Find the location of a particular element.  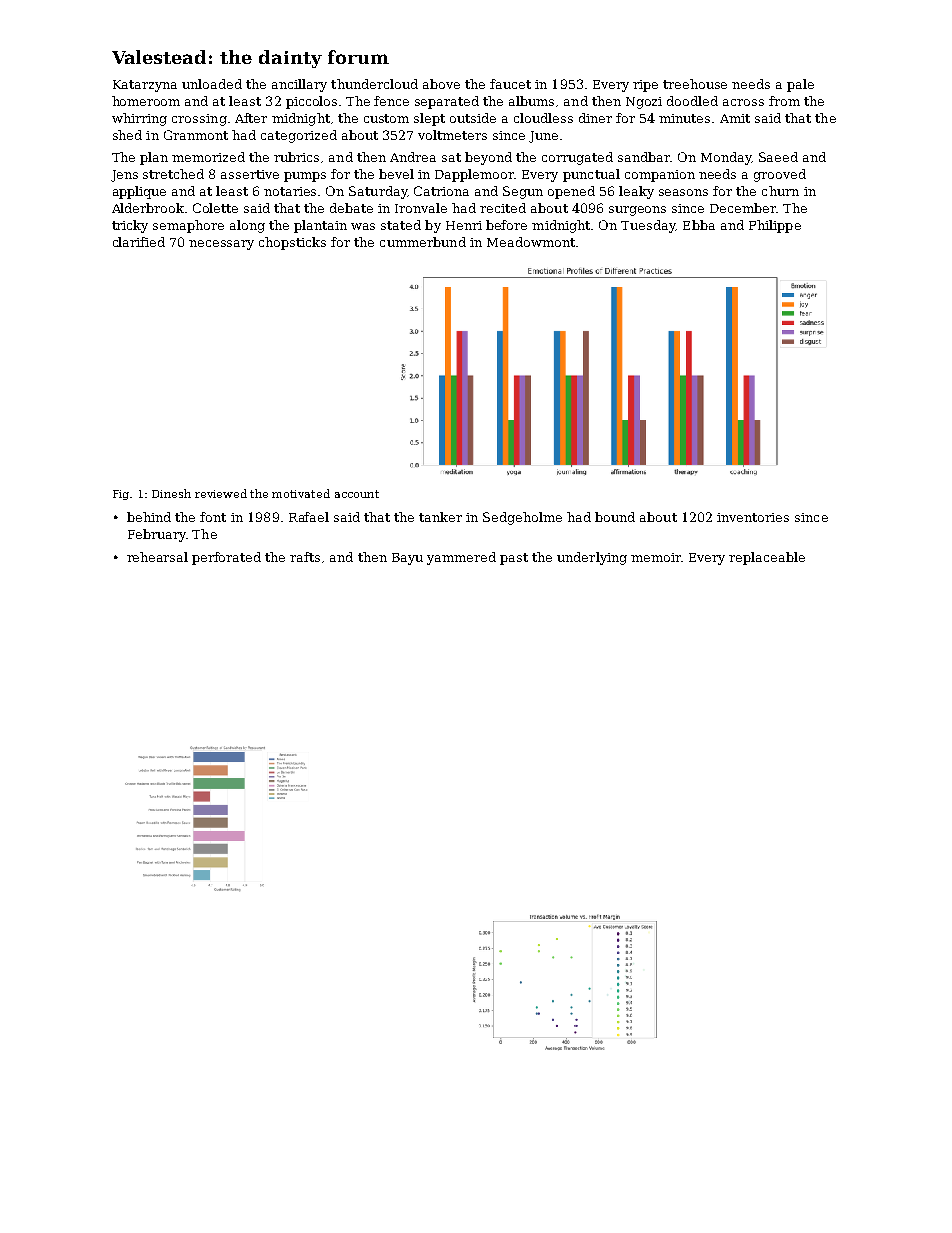

Catriona is located at coordinates (441, 191).
